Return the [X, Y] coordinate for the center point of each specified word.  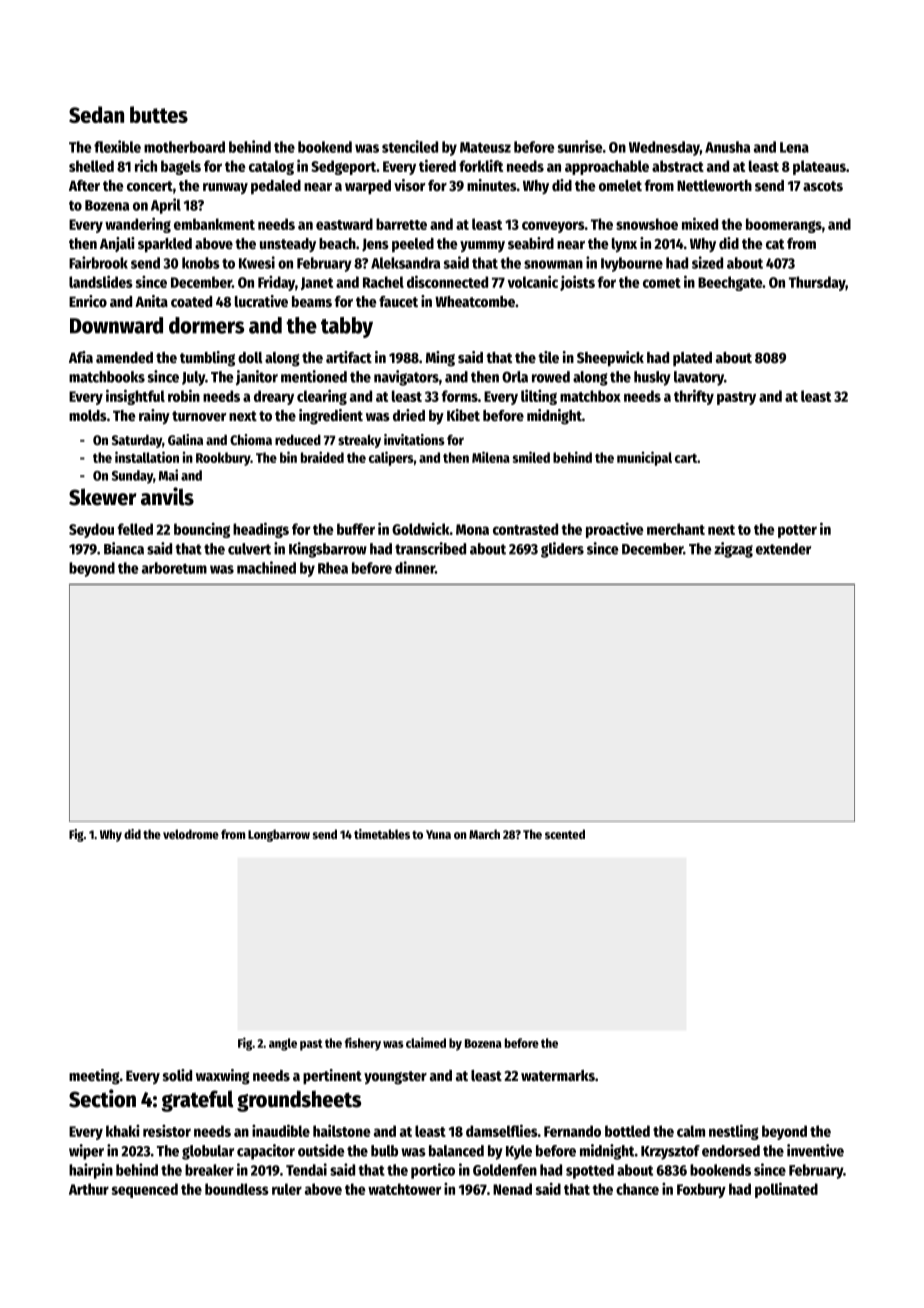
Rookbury [223, 459]
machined [266, 567]
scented [565, 834]
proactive [614, 530]
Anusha [727, 147]
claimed [426, 1042]
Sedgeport [343, 167]
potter [797, 531]
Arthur [89, 1189]
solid [177, 1075]
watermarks [558, 1075]
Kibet [463, 415]
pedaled [276, 187]
